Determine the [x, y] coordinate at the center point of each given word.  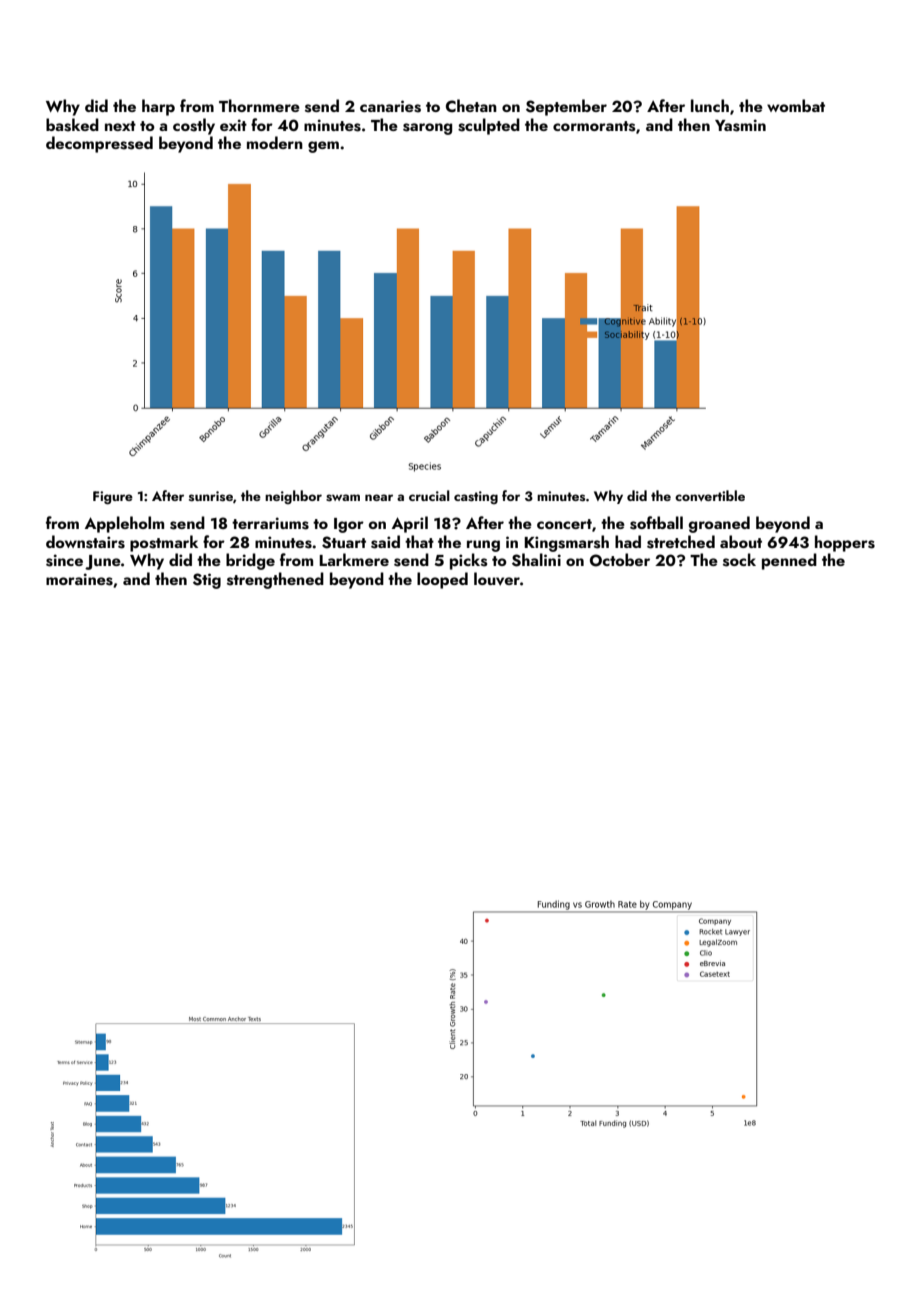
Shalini [536, 560]
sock [739, 560]
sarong [427, 129]
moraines [79, 579]
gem [323, 147]
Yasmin [740, 125]
